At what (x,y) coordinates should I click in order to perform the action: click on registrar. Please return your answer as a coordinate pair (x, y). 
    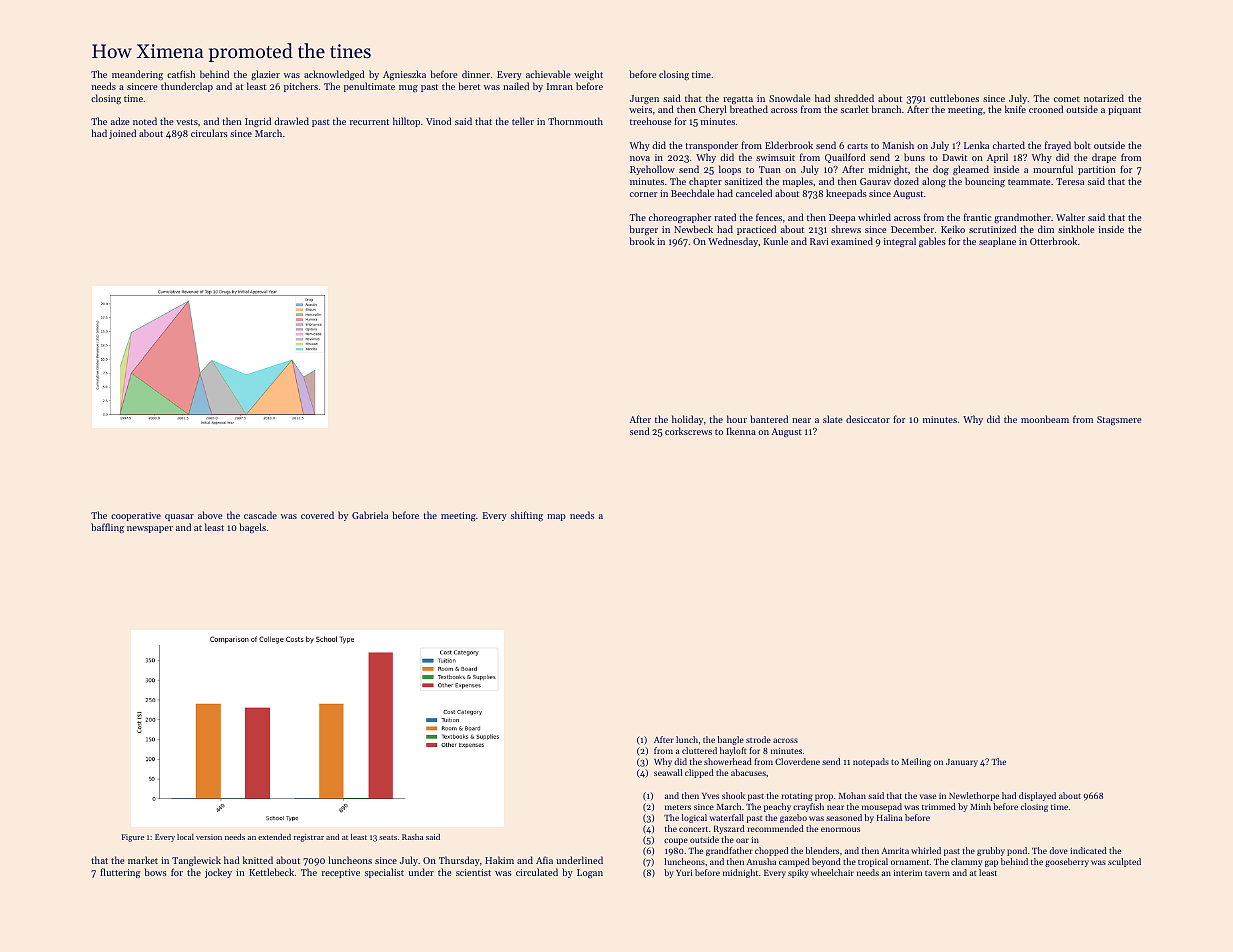
    Looking at the image, I should click on (309, 838).
